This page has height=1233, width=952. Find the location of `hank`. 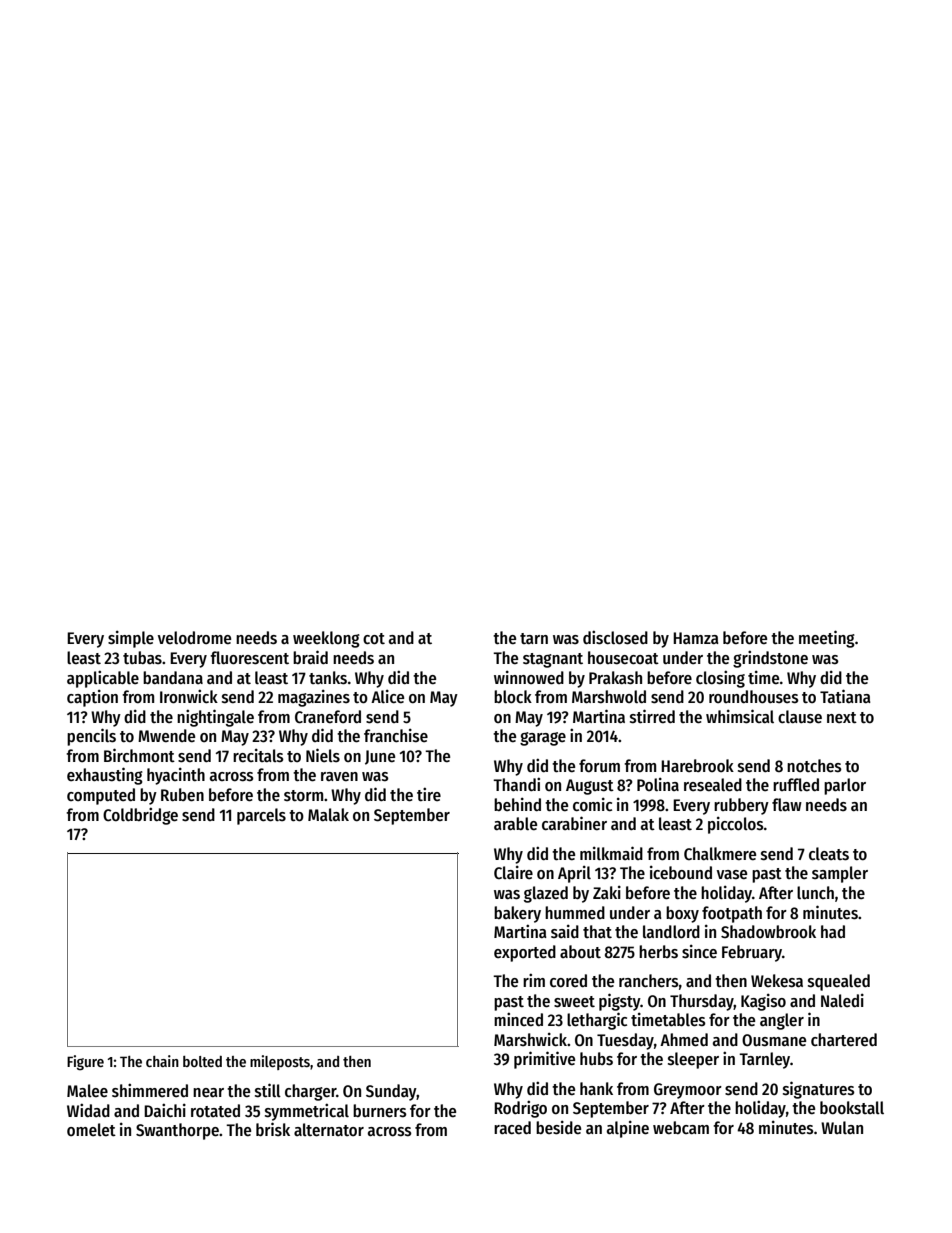

hank is located at coordinates (596, 1088).
